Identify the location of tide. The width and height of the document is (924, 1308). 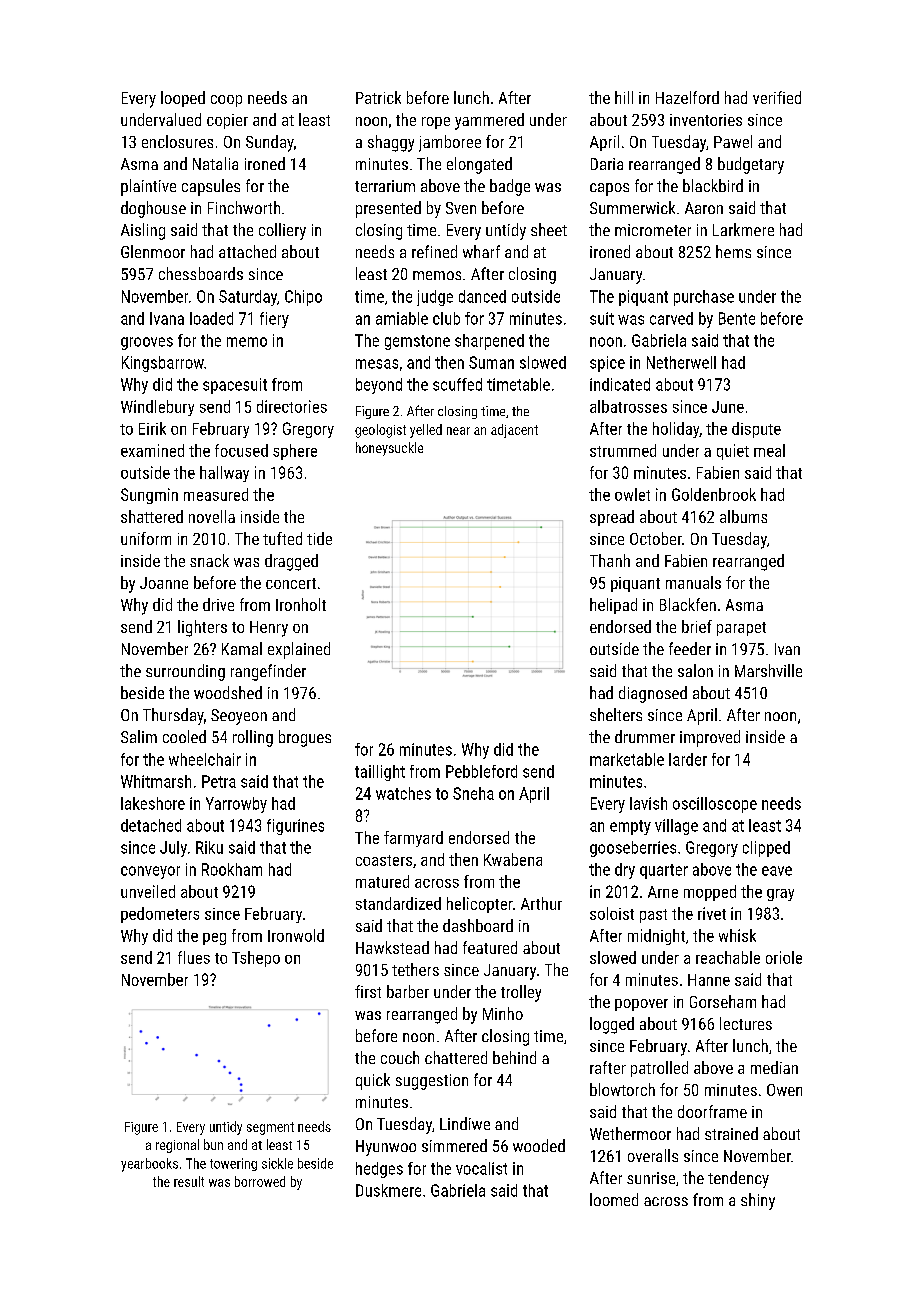
(319, 538).
